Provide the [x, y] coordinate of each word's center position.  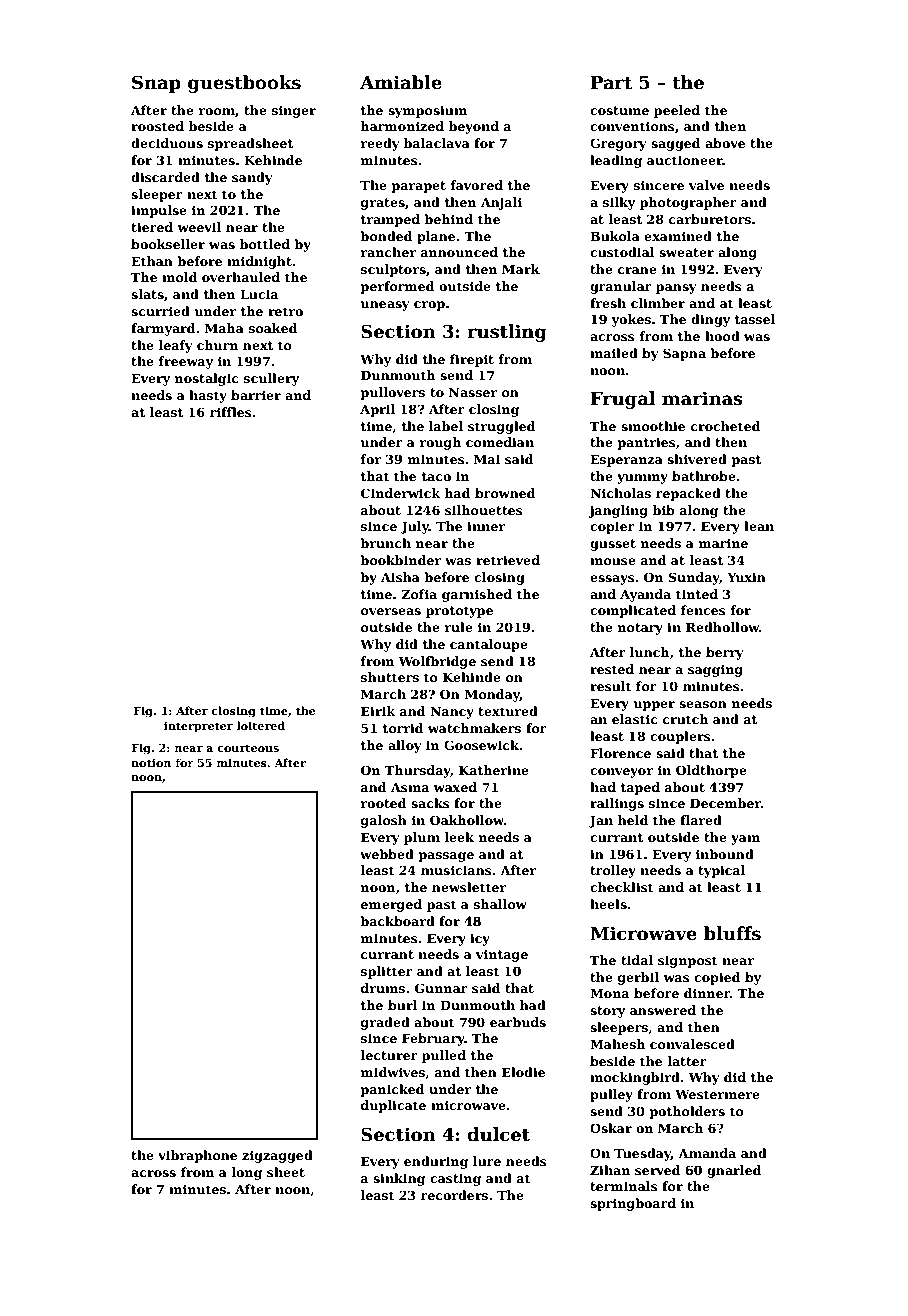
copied [717, 978]
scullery [271, 379]
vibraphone [197, 1156]
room [217, 111]
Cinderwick [401, 493]
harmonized [402, 126]
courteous [248, 748]
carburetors [710, 219]
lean [759, 526]
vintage [502, 955]
